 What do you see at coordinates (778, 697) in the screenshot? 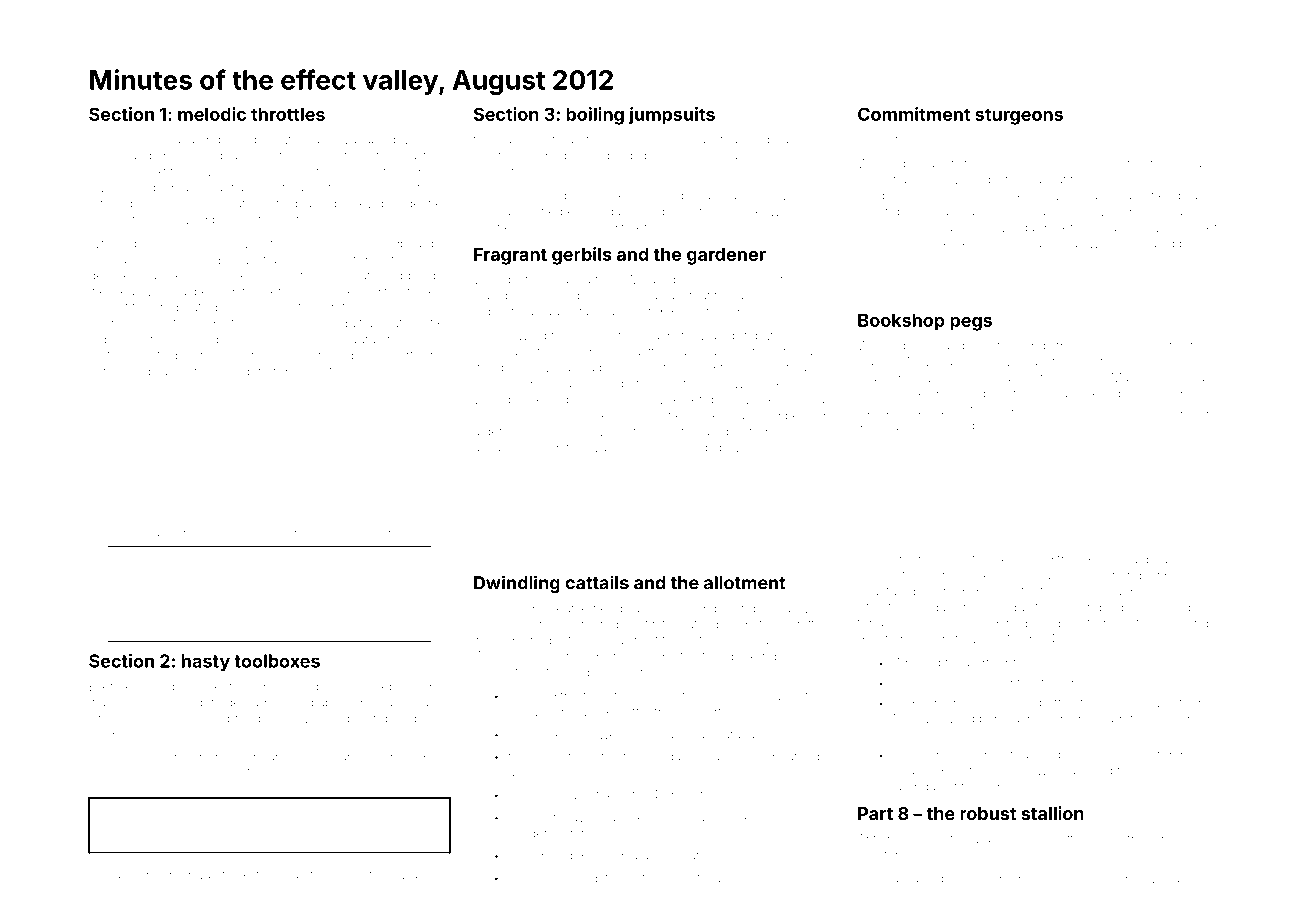
I see `creases` at bounding box center [778, 697].
